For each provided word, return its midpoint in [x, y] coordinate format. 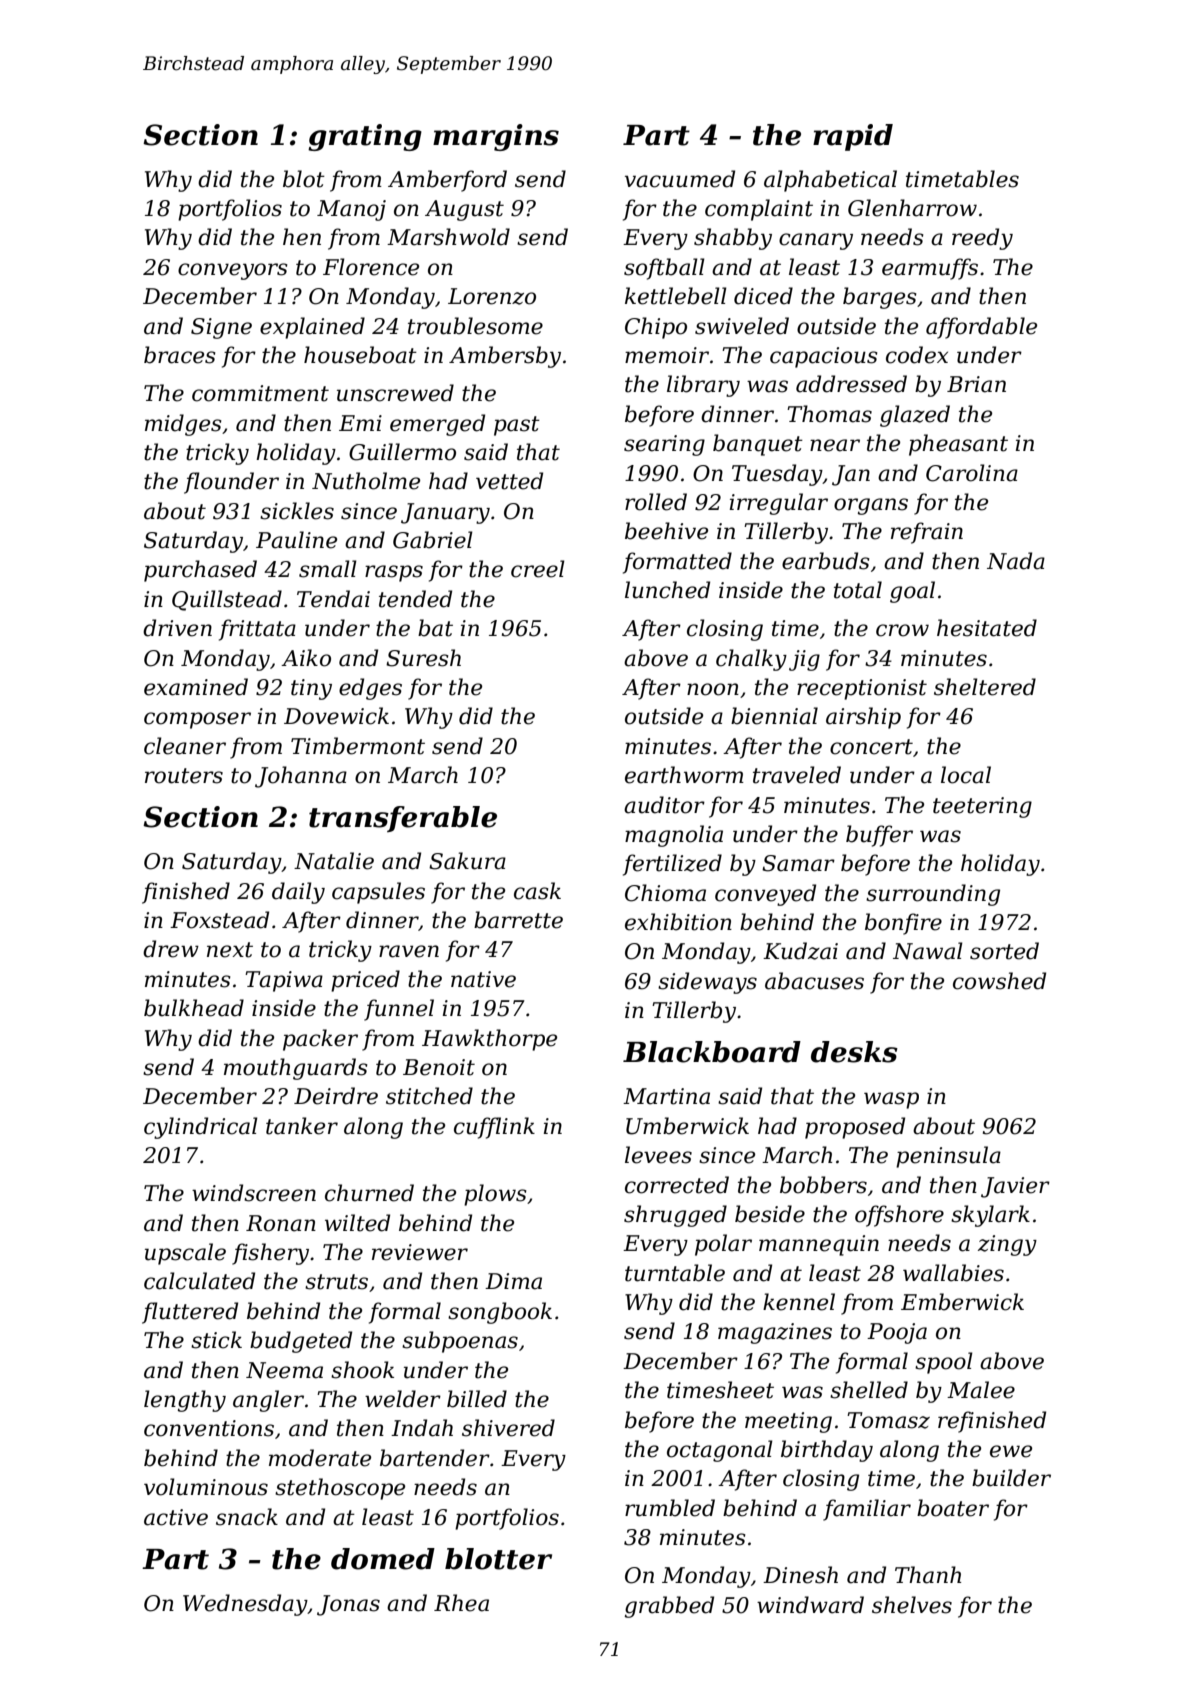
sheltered [985, 687]
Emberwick [962, 1302]
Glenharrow [912, 208]
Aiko [306, 658]
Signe [221, 328]
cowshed [999, 981]
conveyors [233, 271]
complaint [759, 210]
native [483, 979]
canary [816, 241]
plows [495, 1195]
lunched [667, 590]
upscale [185, 1254]
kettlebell [676, 296]
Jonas [348, 1605]
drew [171, 949]
